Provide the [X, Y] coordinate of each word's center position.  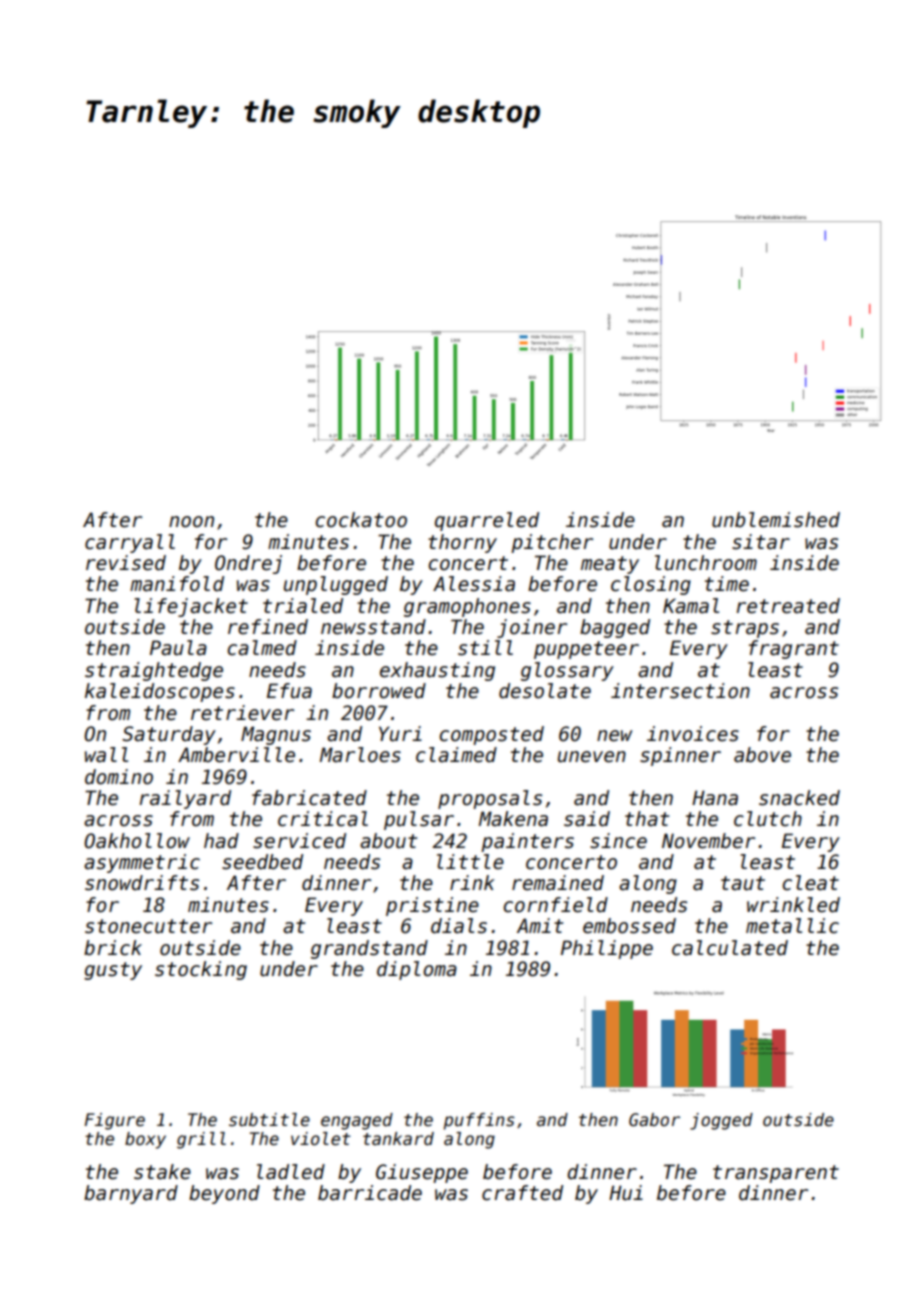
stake [162, 1172]
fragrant [794, 649]
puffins [479, 1121]
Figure [115, 1121]
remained [558, 883]
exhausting [437, 671]
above [762, 755]
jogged [721, 1121]
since [618, 841]
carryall [130, 543]
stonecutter [148, 926]
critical [323, 819]
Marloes [360, 755]
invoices [693, 734]
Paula [178, 648]
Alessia [474, 584]
